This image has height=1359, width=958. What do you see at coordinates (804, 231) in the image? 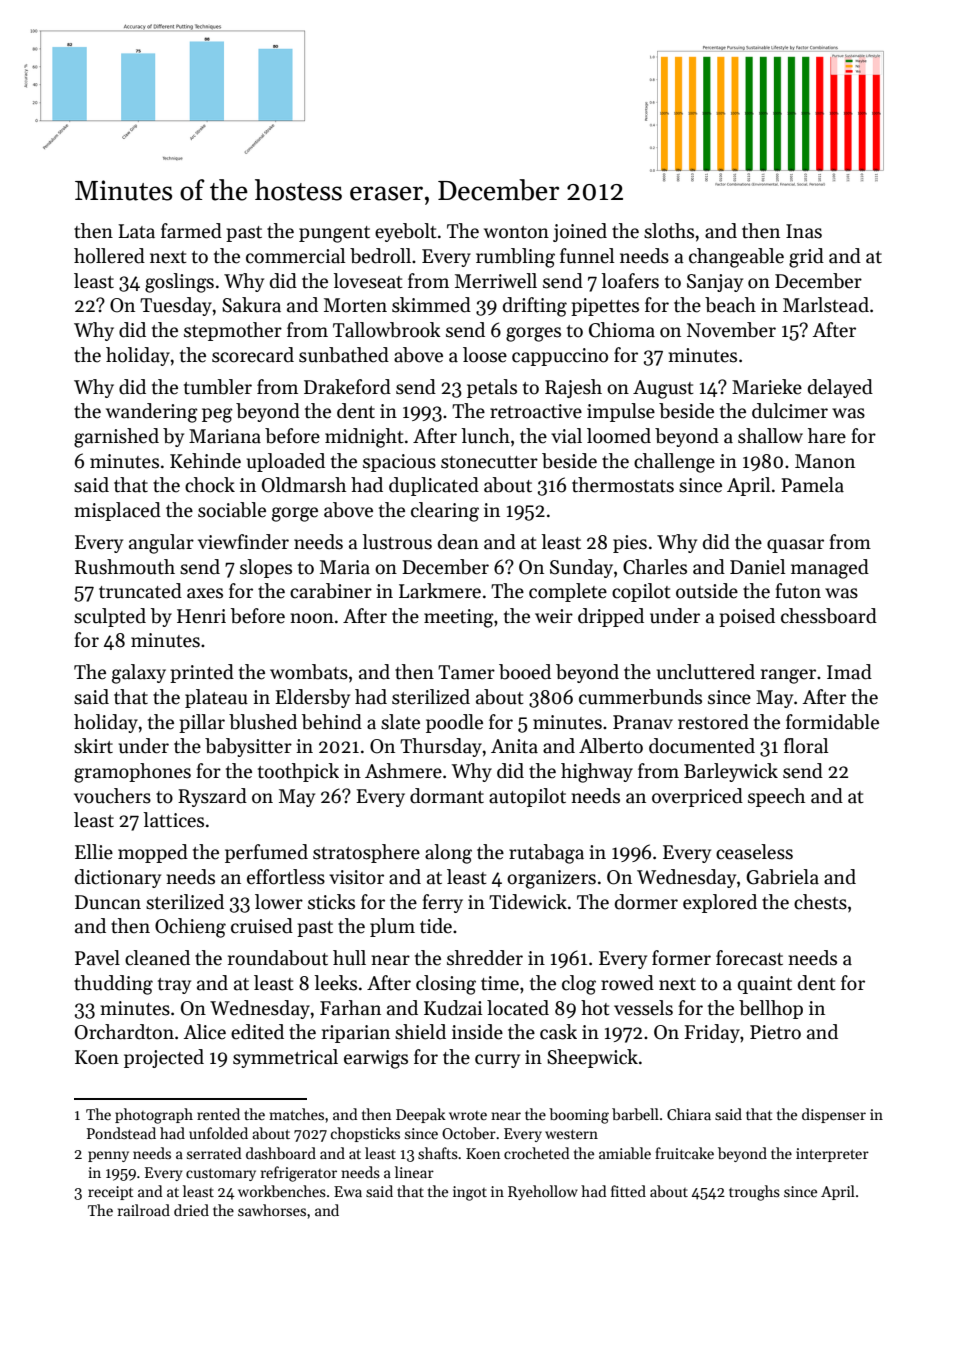
I see `Inas` at bounding box center [804, 231].
